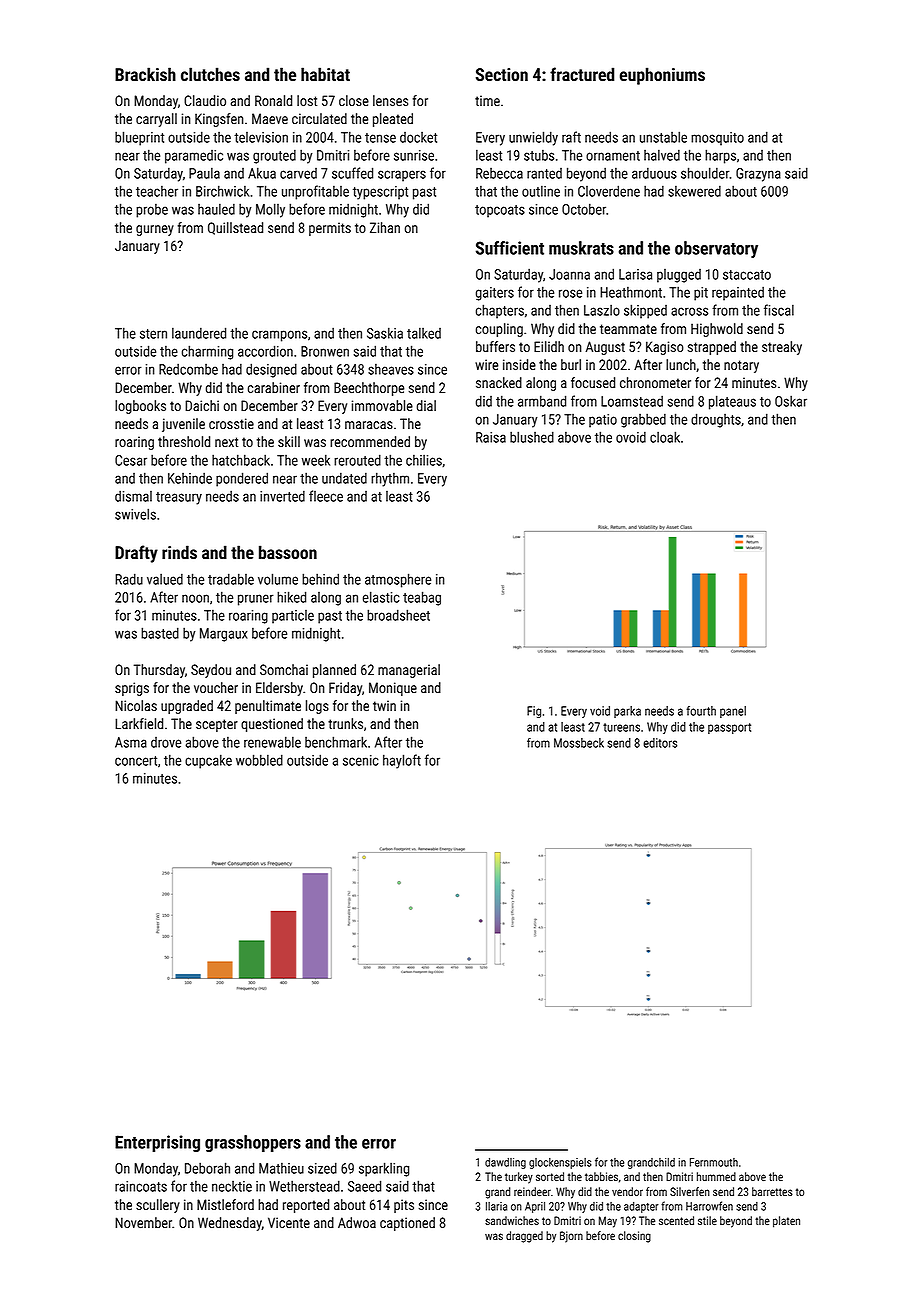 The height and width of the screenshot is (1308, 924). Describe the element at coordinates (289, 1222) in the screenshot. I see `Vicente` at that location.
